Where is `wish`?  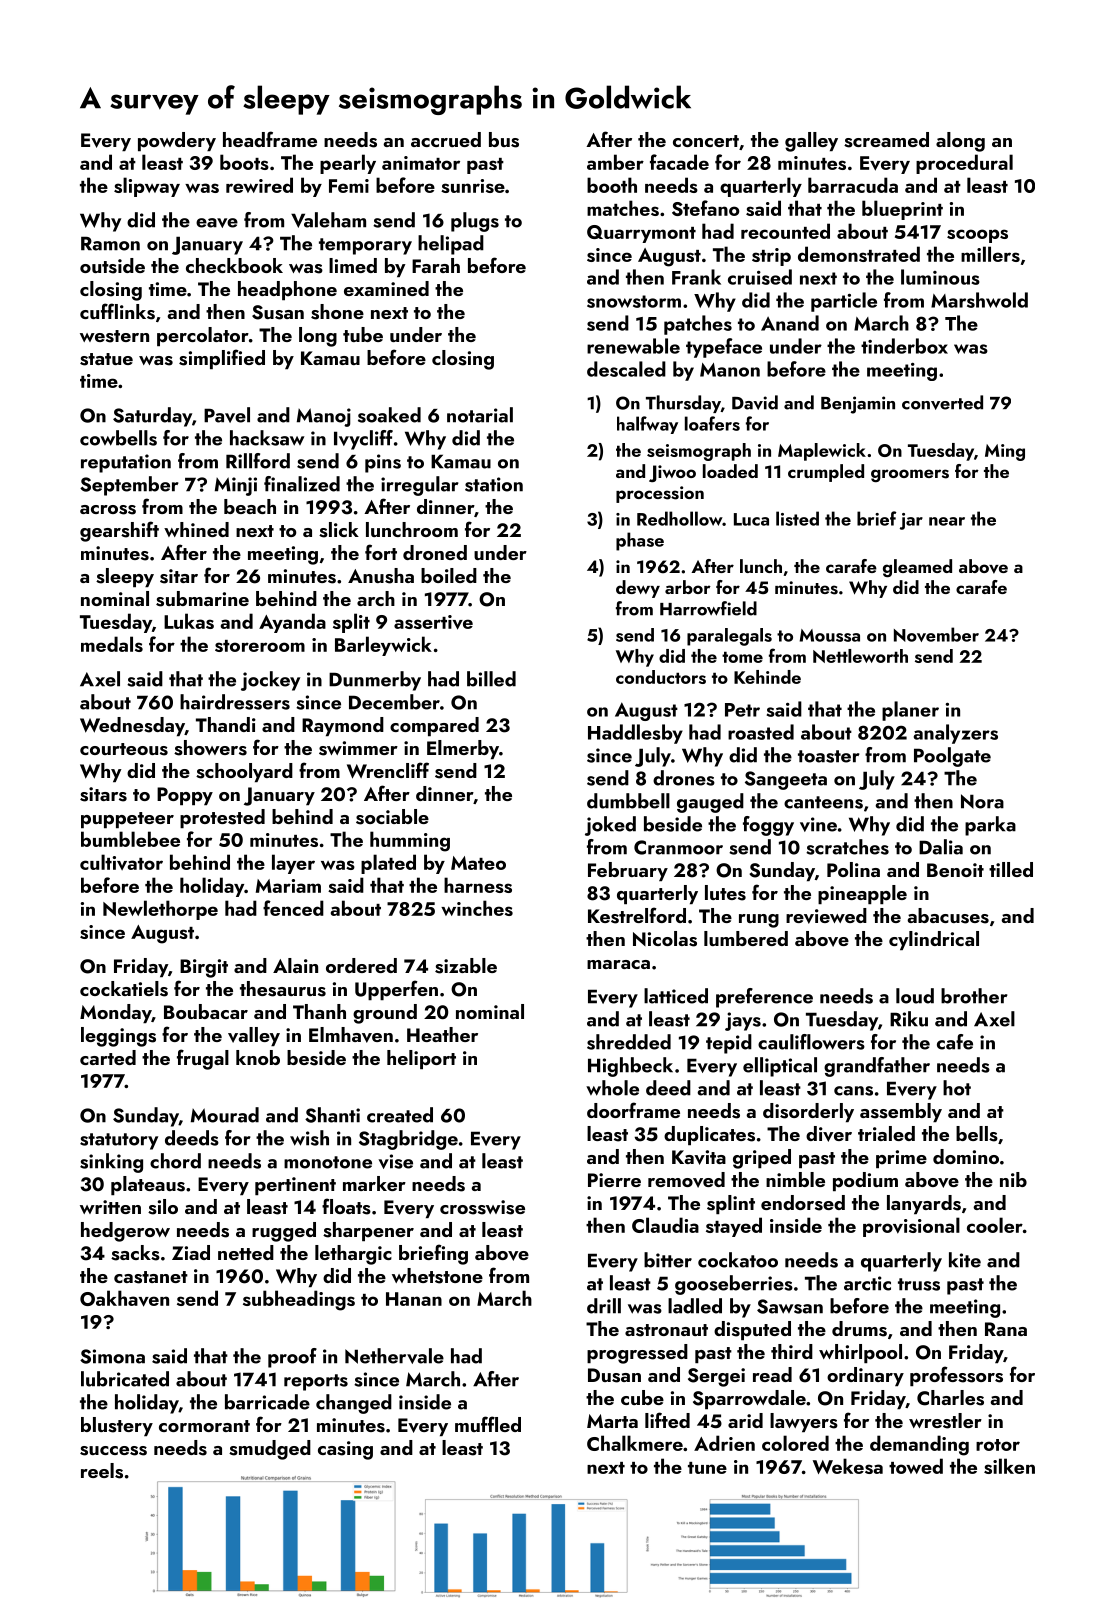
wish is located at coordinates (309, 1138).
